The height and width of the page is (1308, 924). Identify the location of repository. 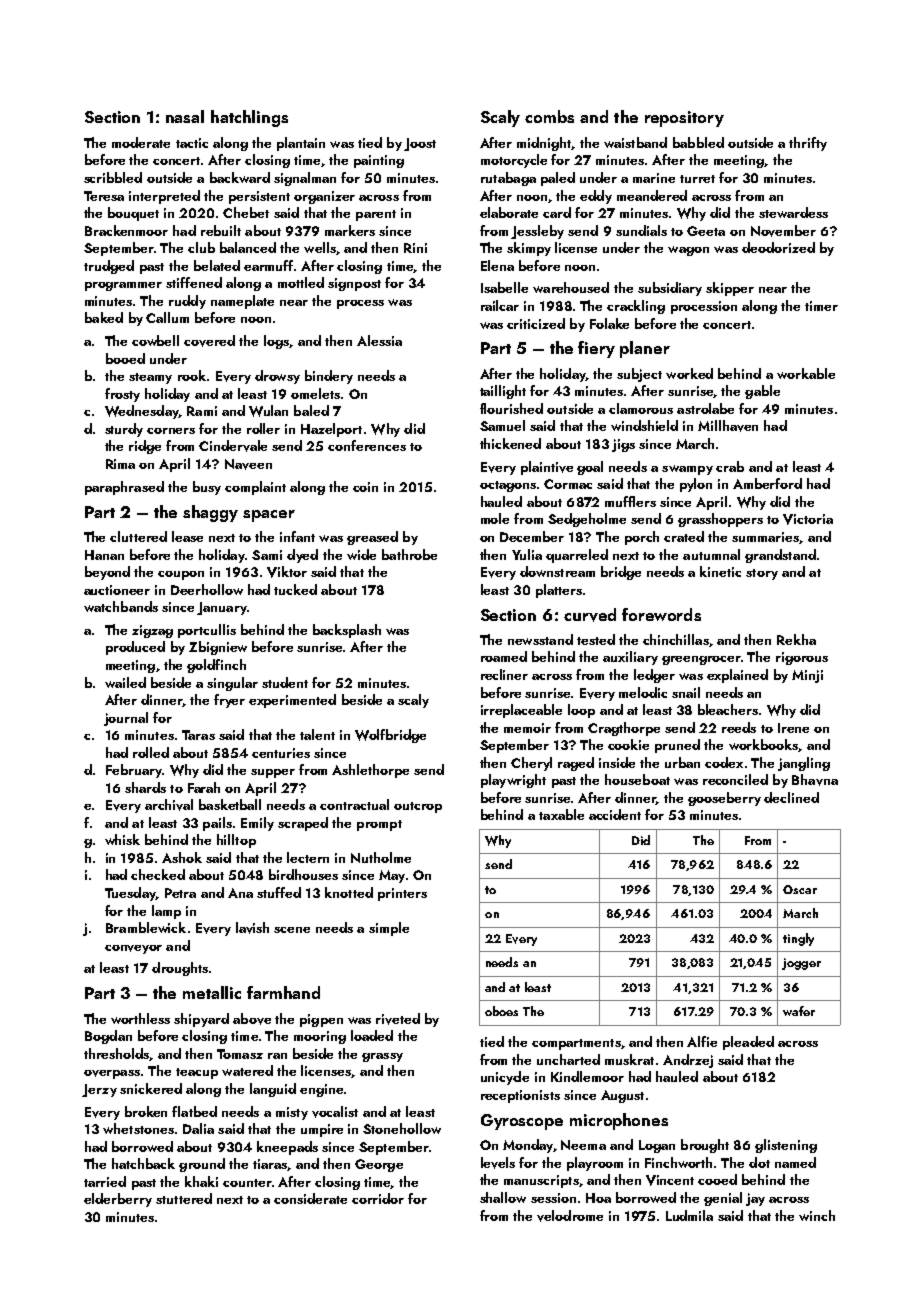
(684, 119).
